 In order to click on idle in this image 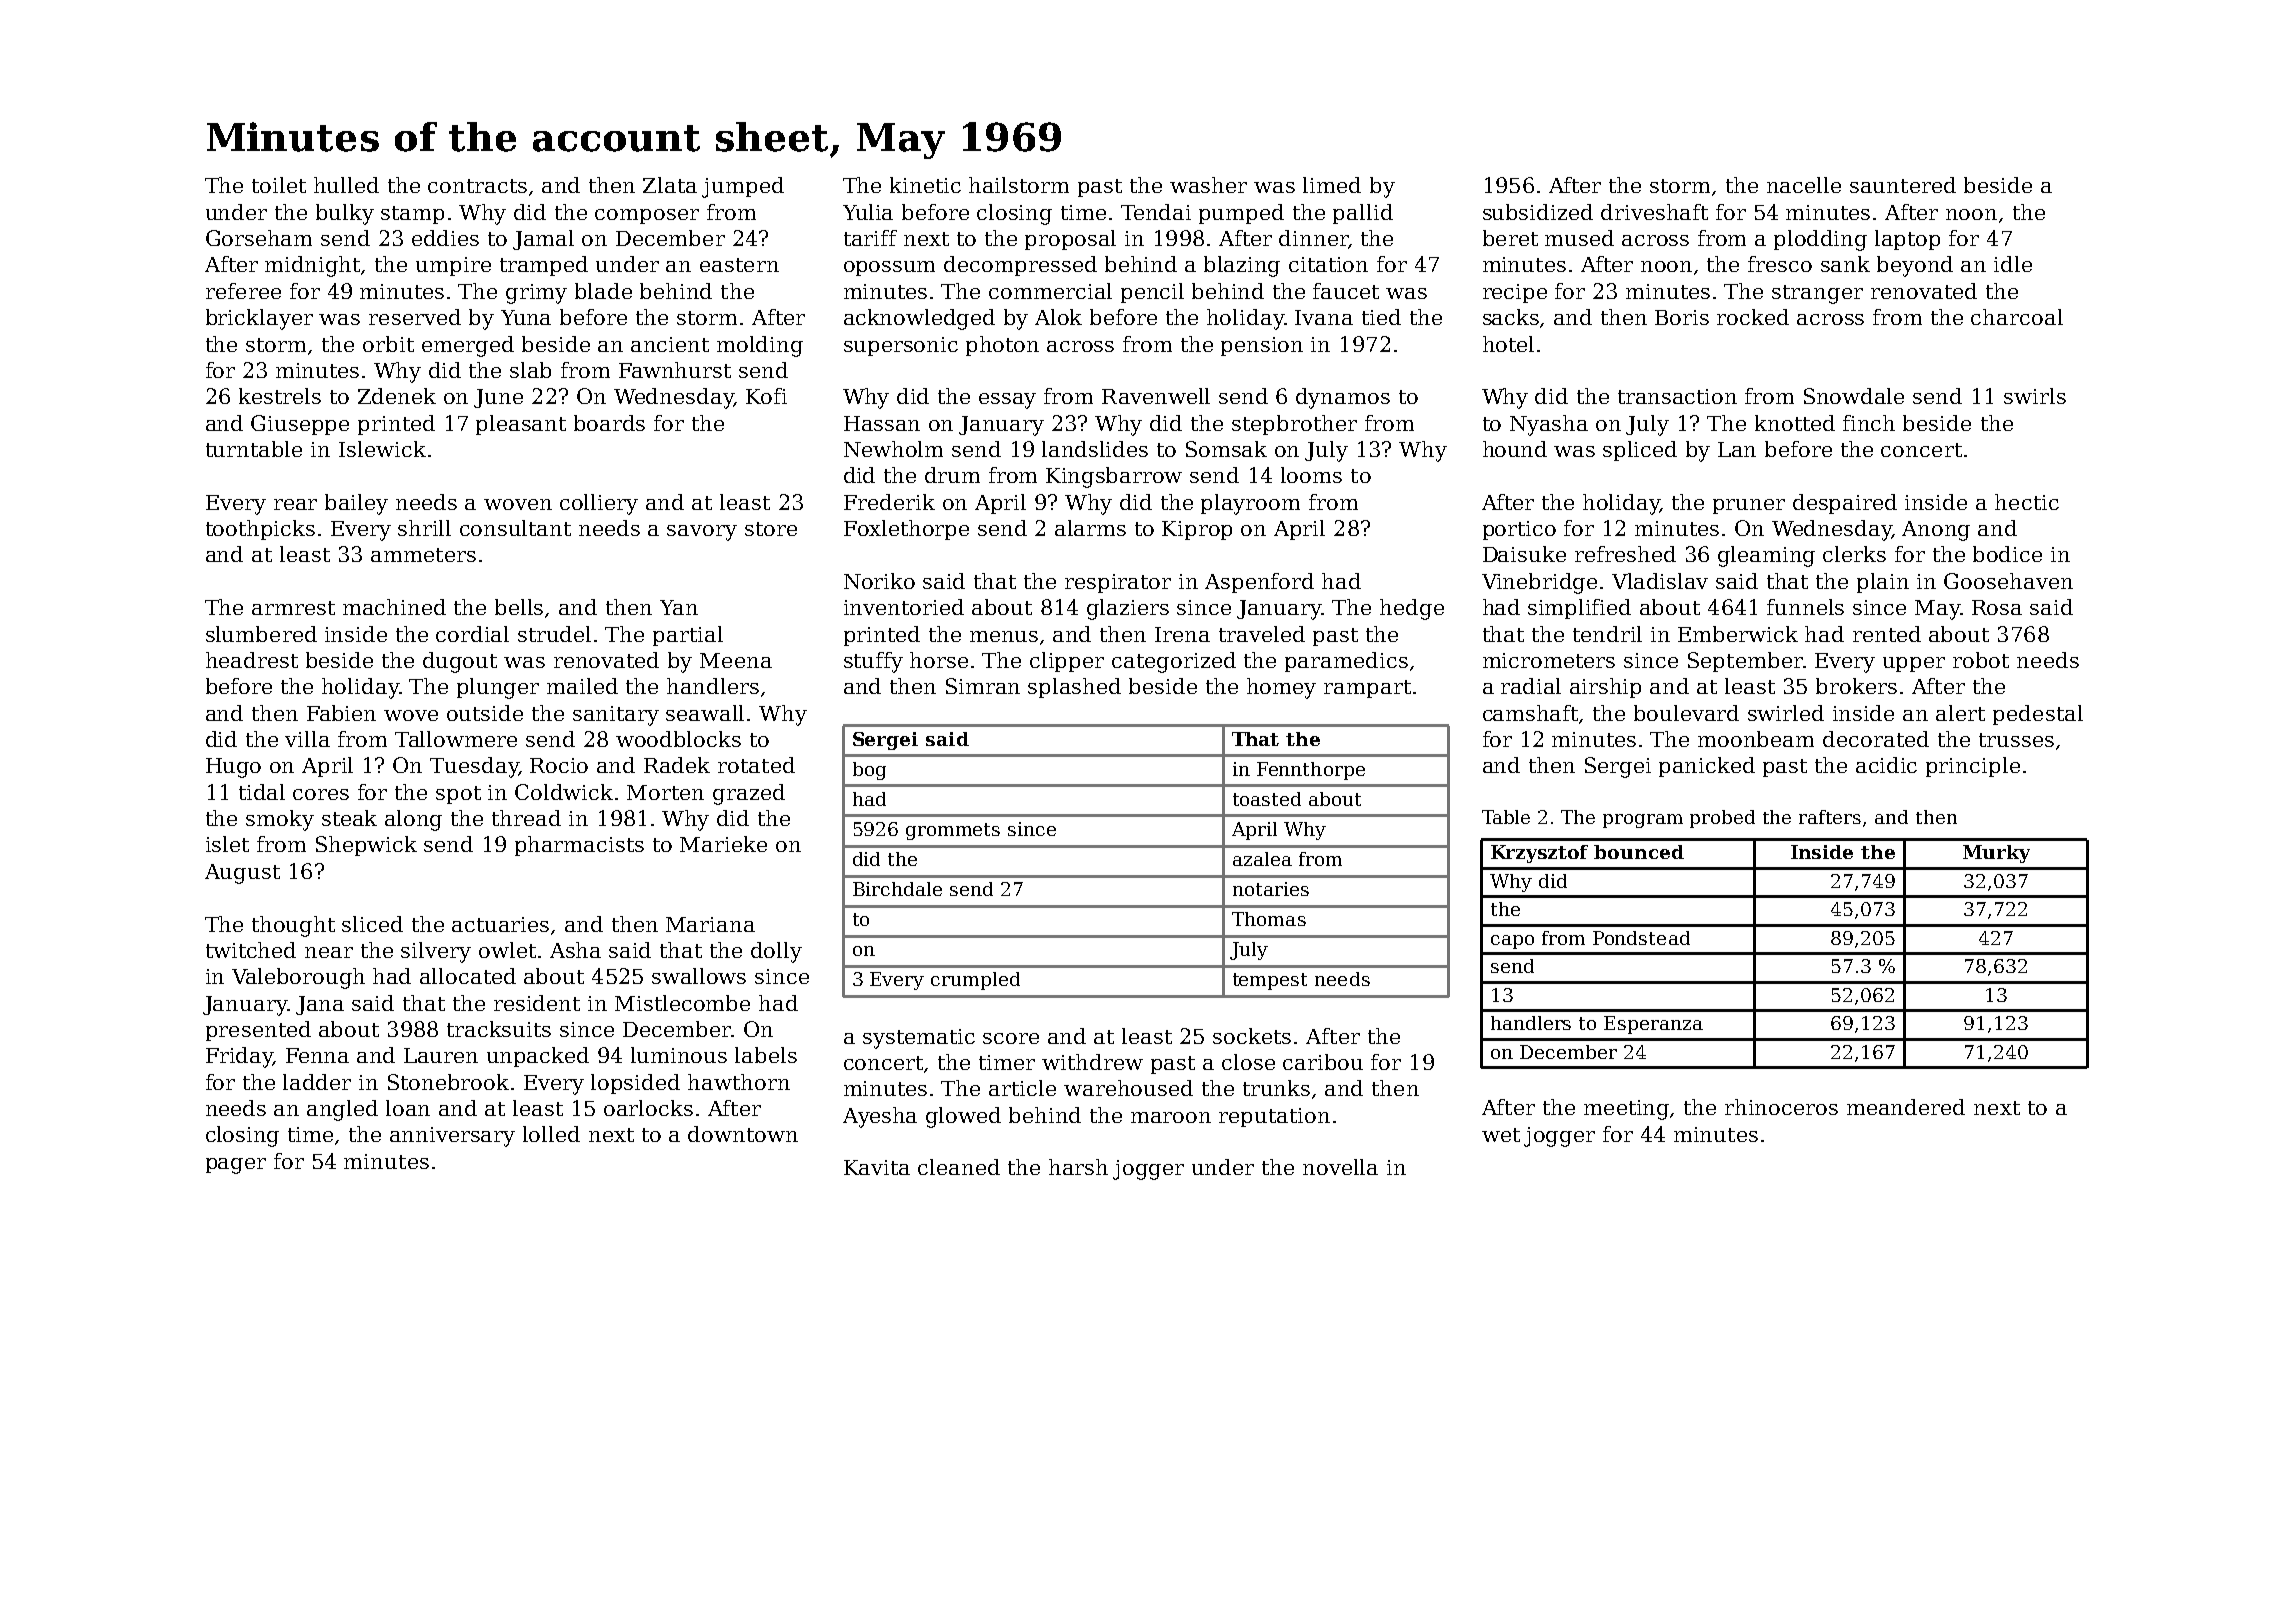, I will do `click(2013, 264)`.
